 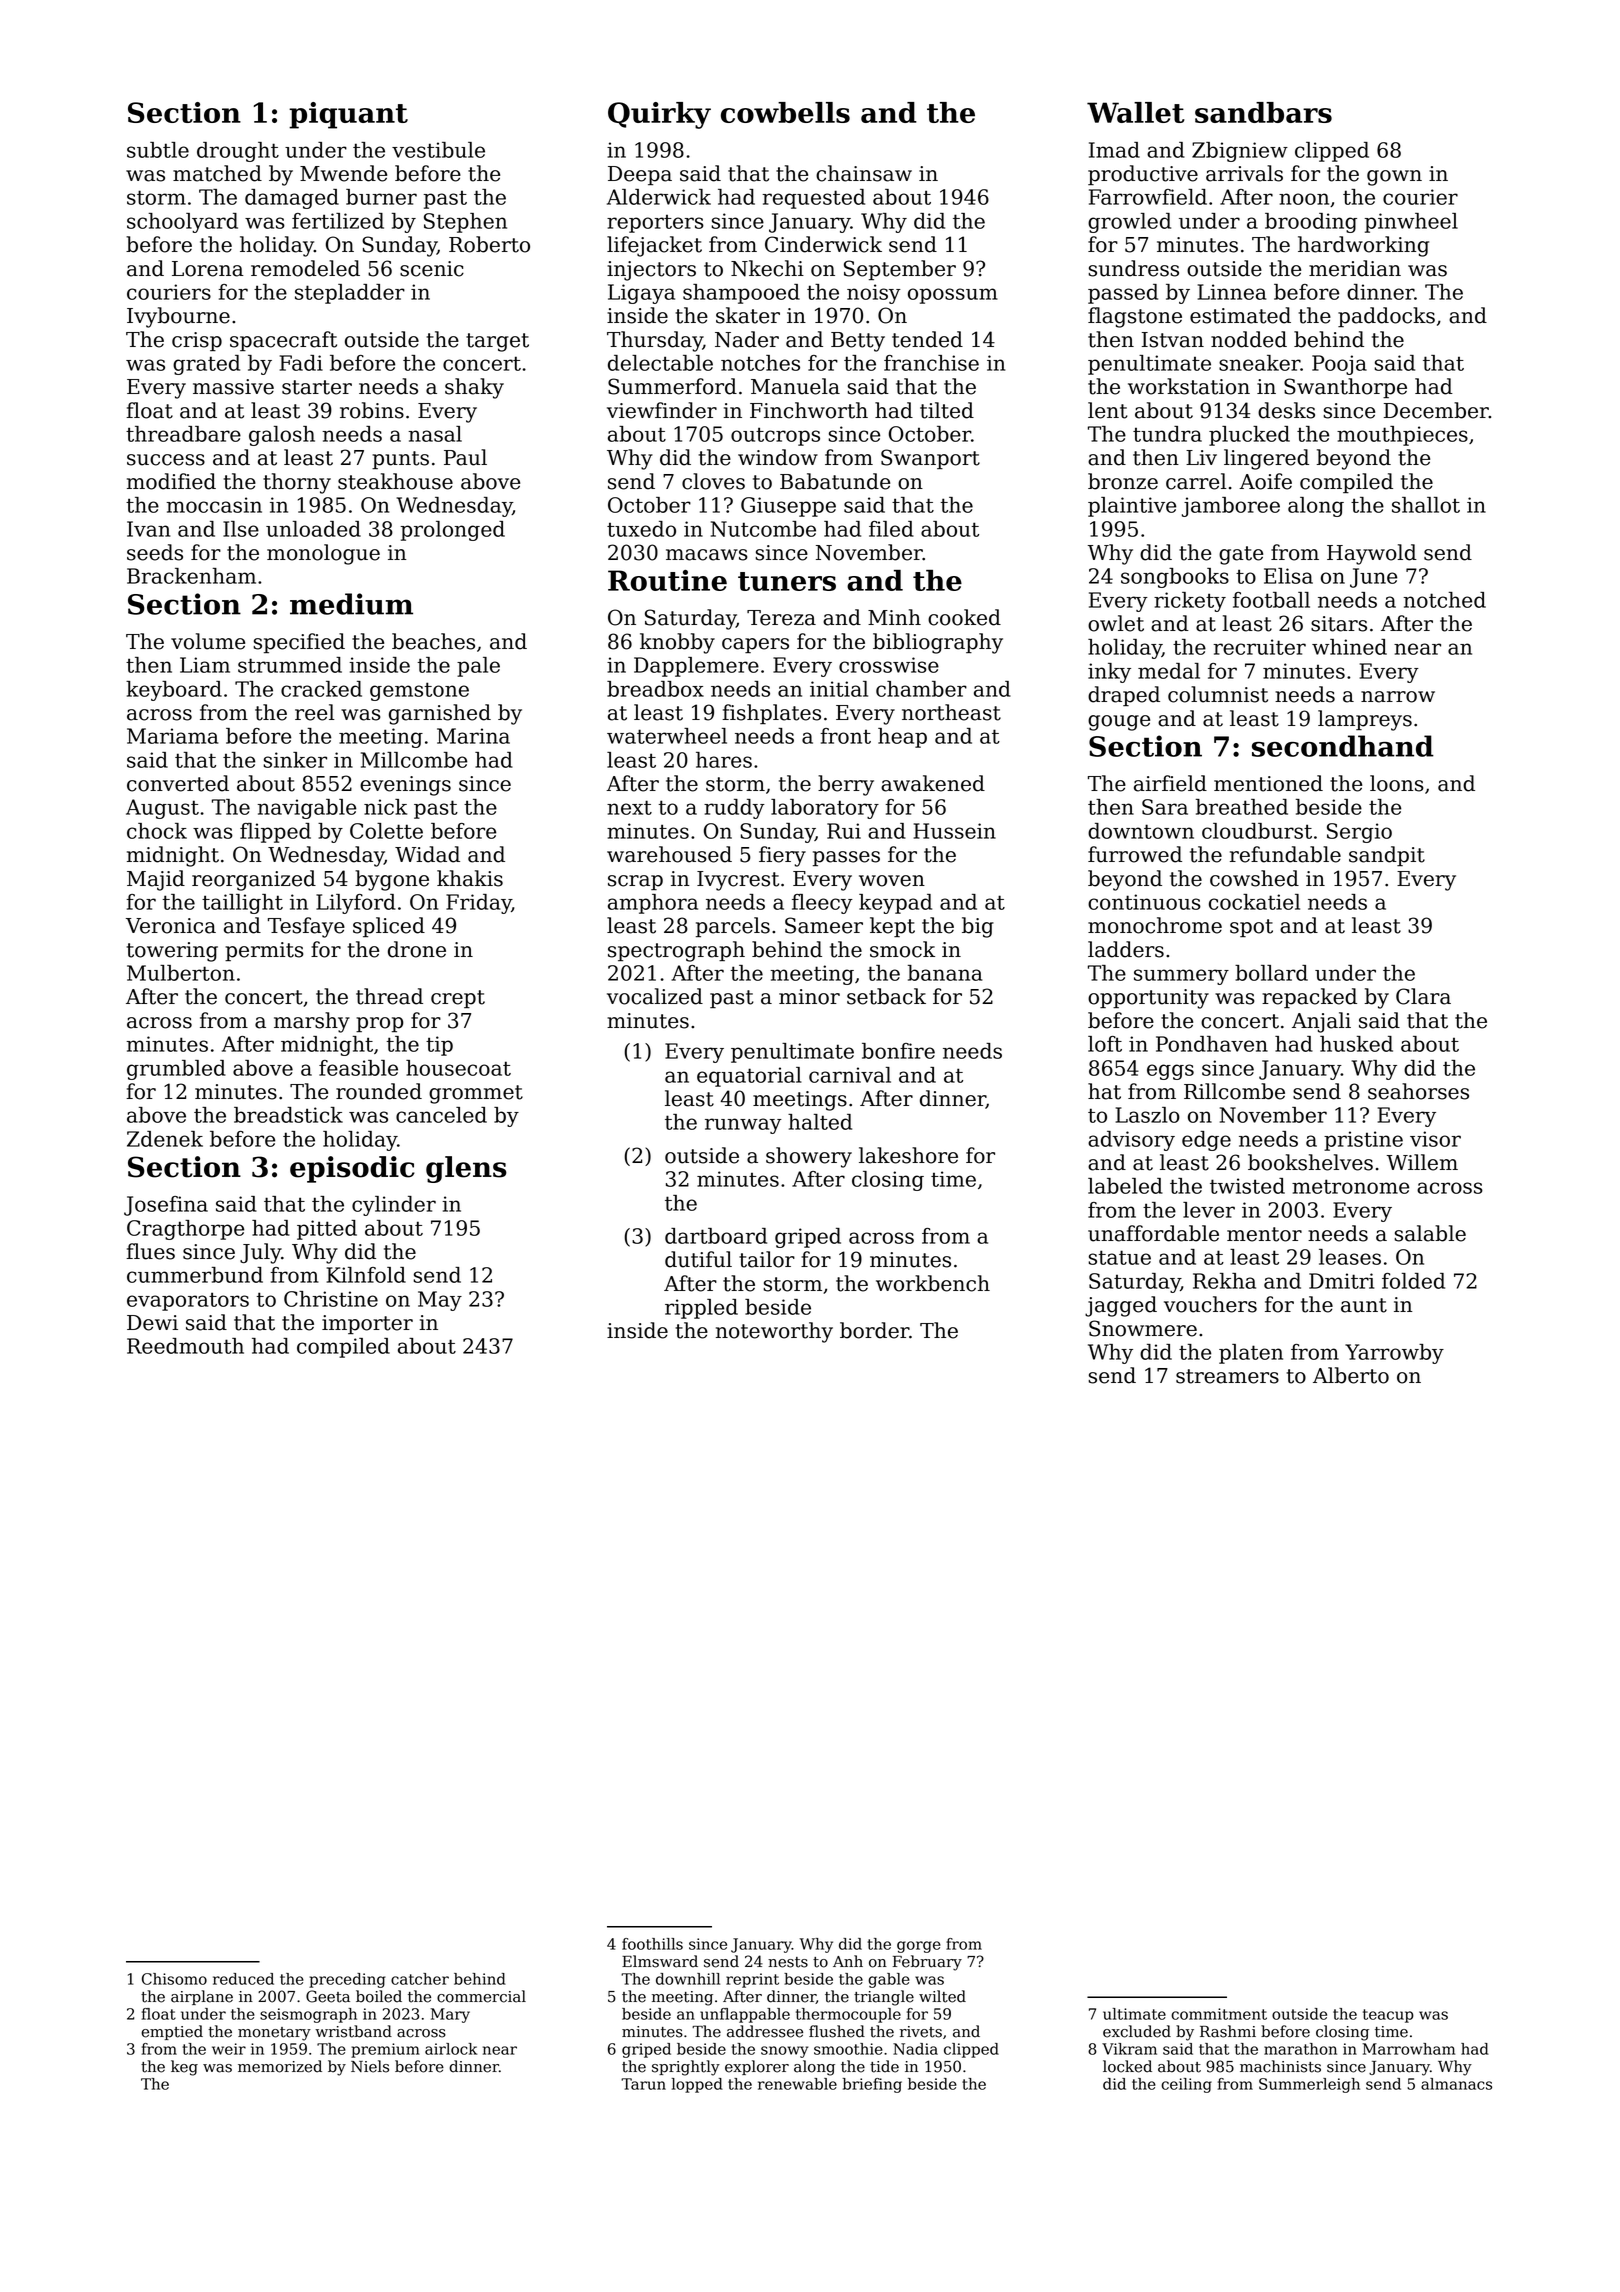 What do you see at coordinates (1263, 112) in the image?
I see `sandbars` at bounding box center [1263, 112].
